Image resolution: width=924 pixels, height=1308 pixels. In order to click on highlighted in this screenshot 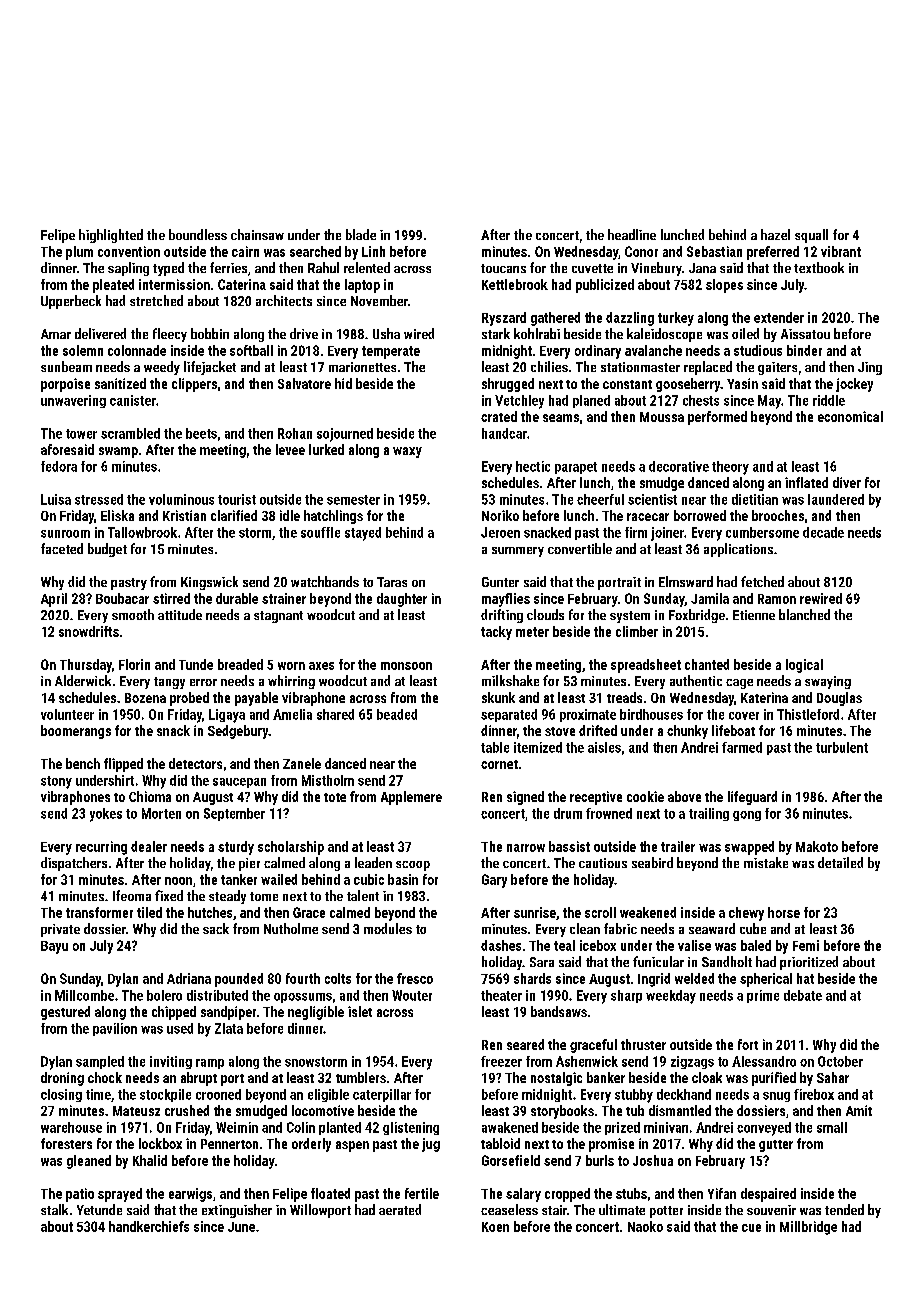, I will do `click(111, 236)`.
